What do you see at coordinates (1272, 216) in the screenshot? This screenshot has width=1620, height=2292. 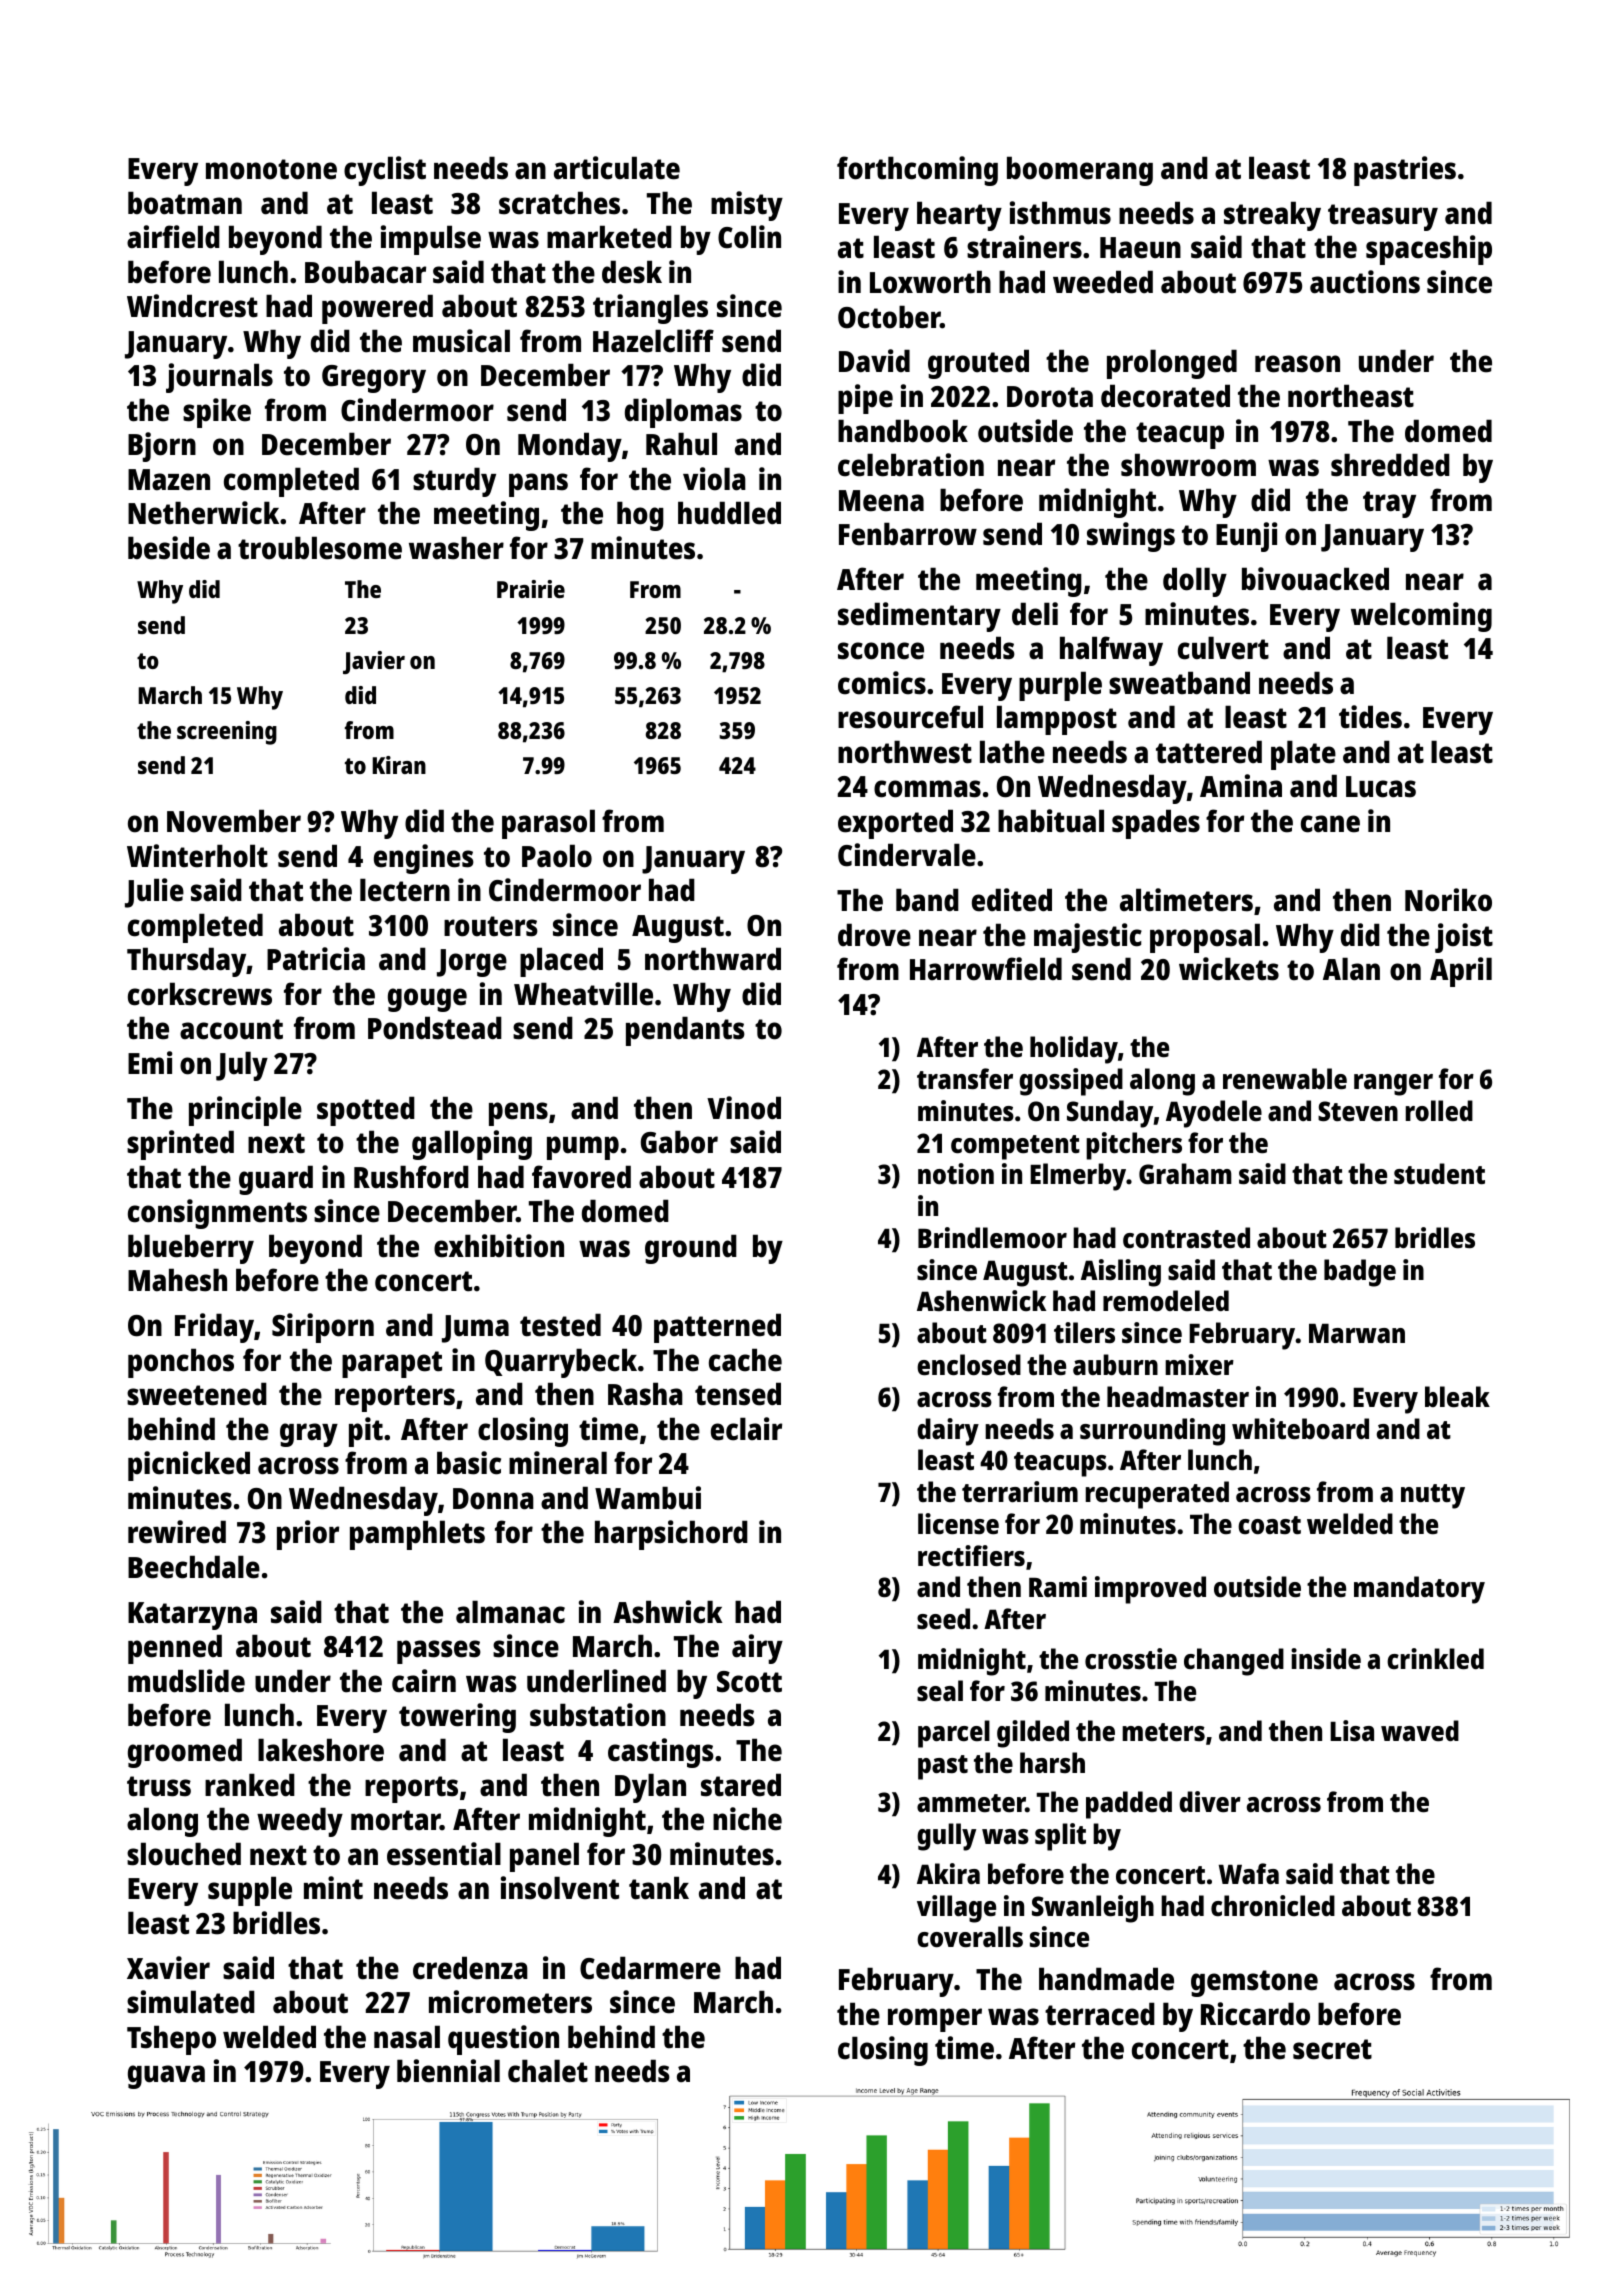 I see `streaky` at bounding box center [1272, 216].
